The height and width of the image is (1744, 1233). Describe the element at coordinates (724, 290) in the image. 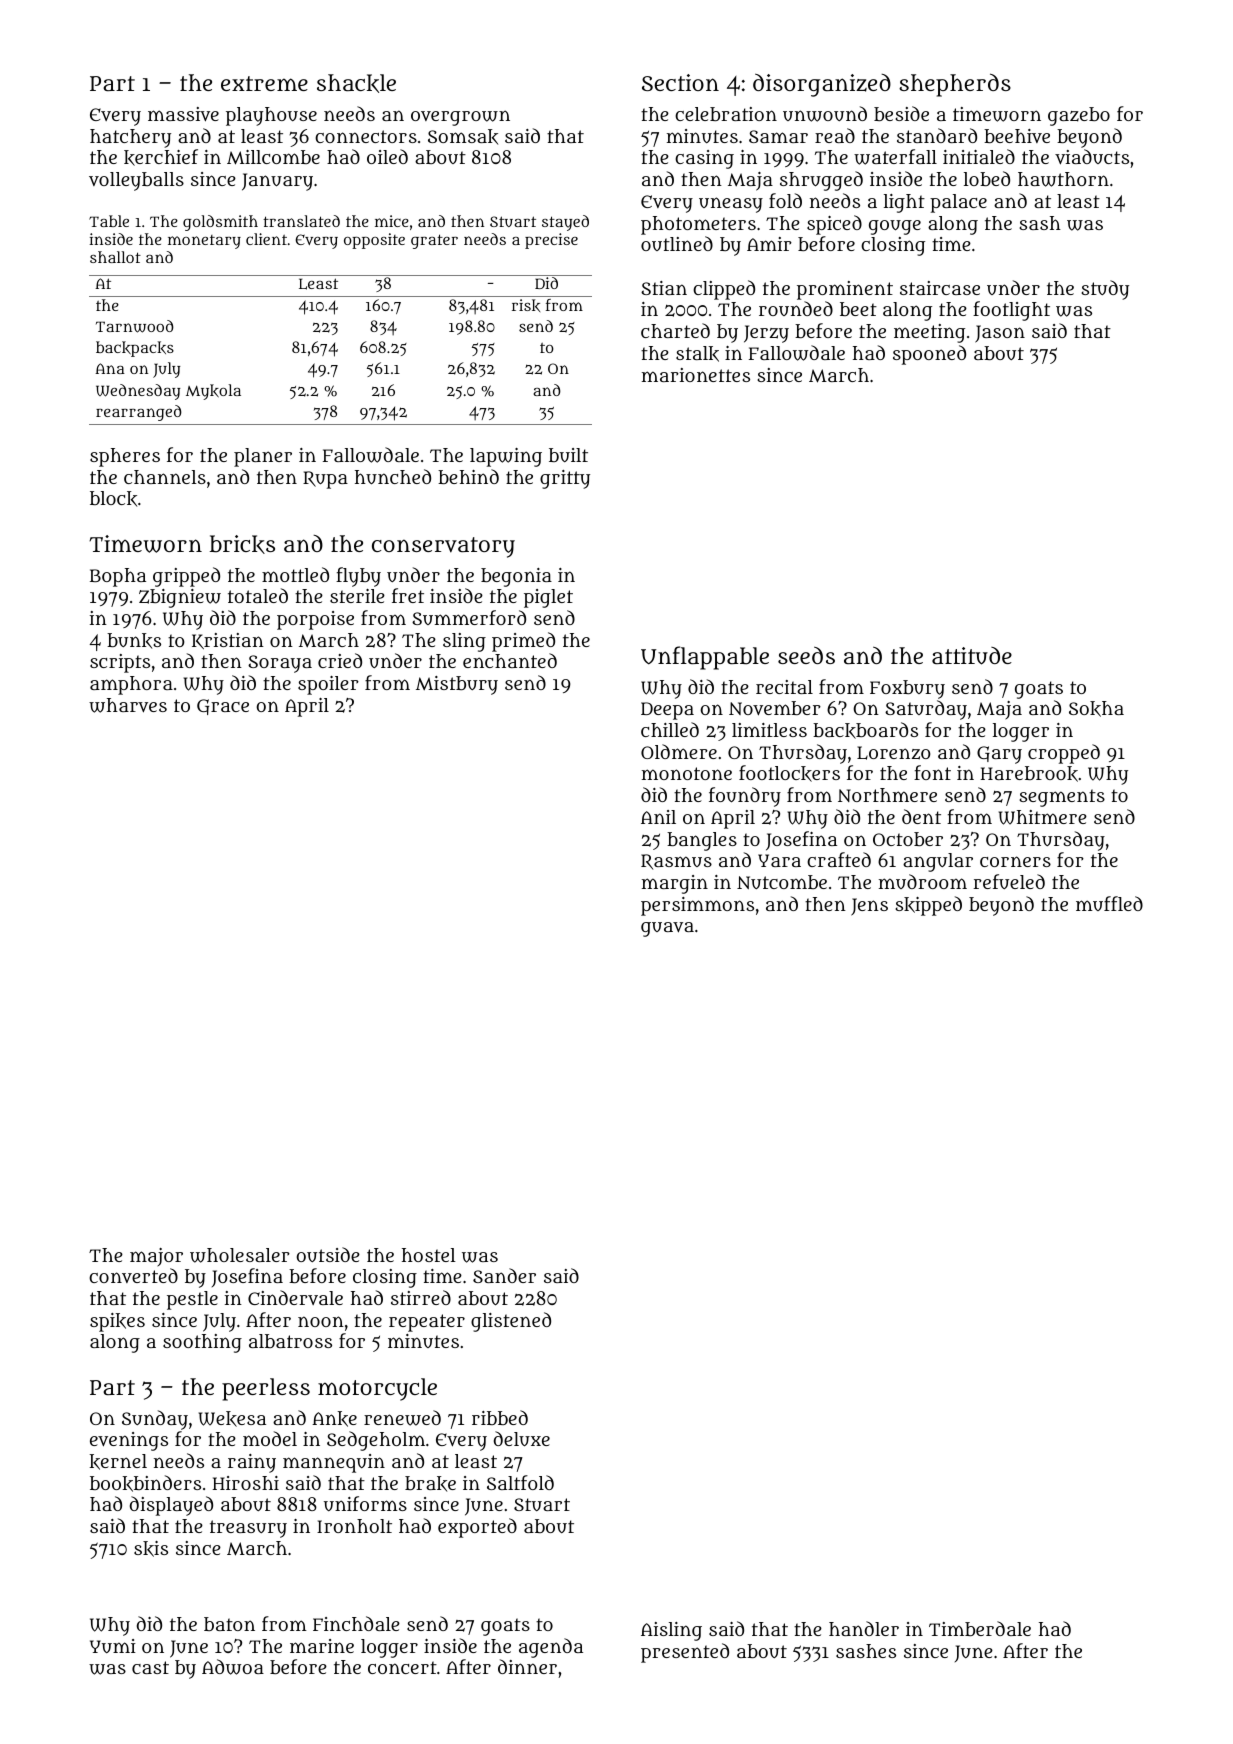

I see `clipped` at that location.
